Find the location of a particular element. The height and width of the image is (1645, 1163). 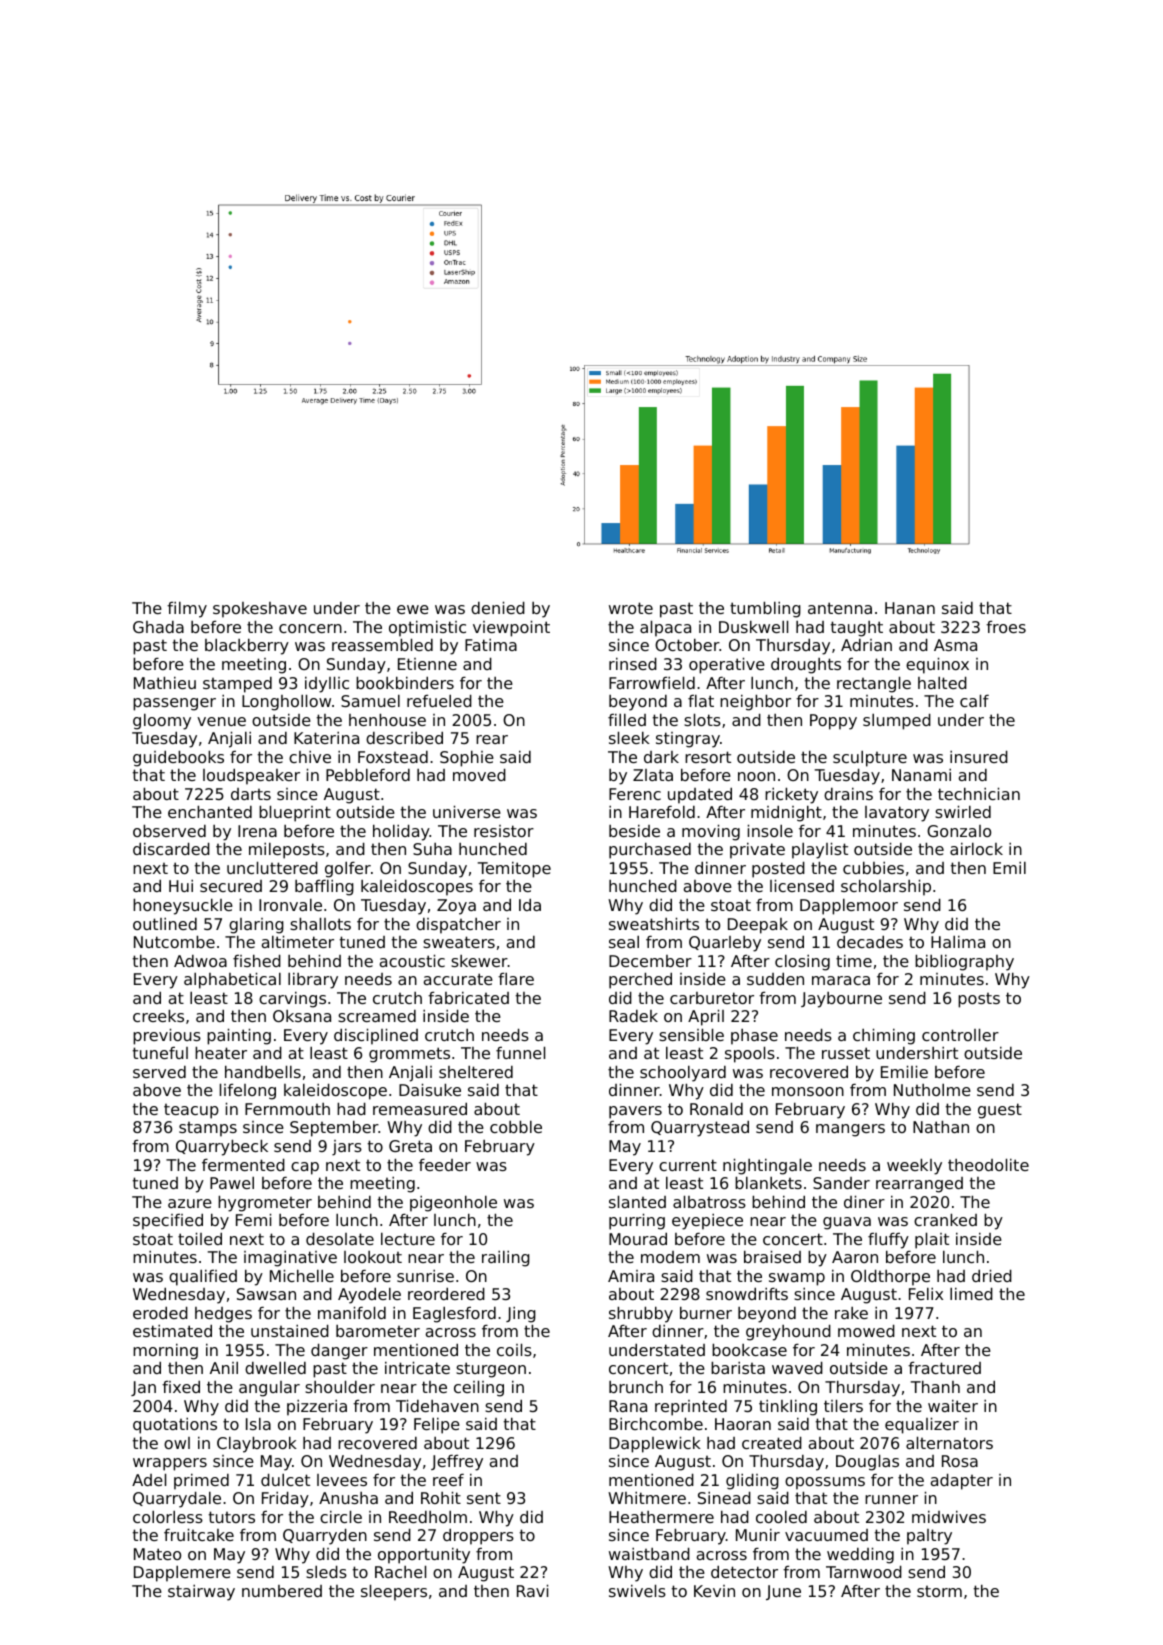

circle is located at coordinates (341, 1516).
